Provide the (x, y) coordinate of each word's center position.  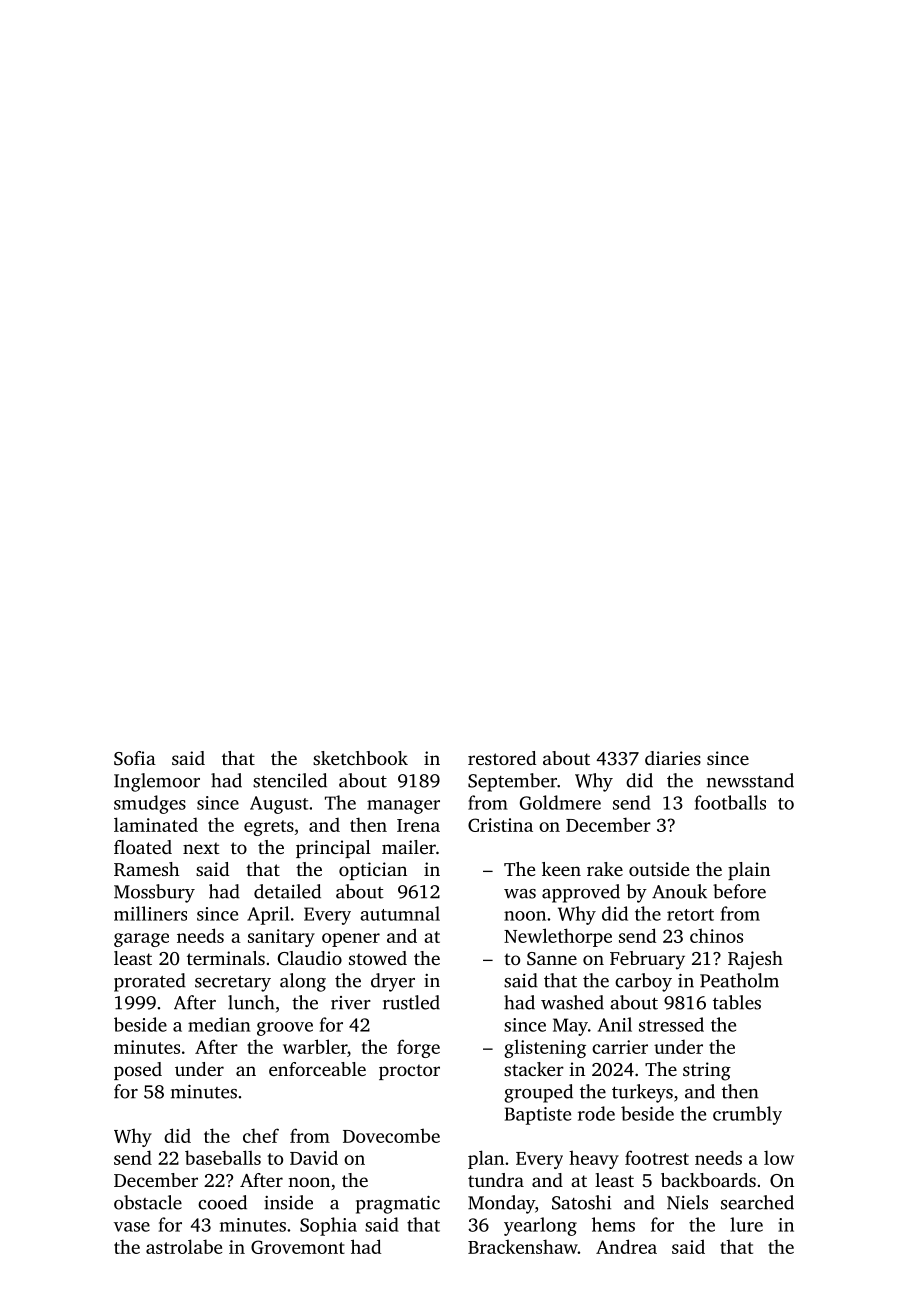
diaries (673, 758)
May (570, 1027)
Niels (687, 1202)
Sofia (135, 758)
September (512, 782)
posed (138, 1071)
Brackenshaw (523, 1246)
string (707, 1071)
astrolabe (184, 1246)
